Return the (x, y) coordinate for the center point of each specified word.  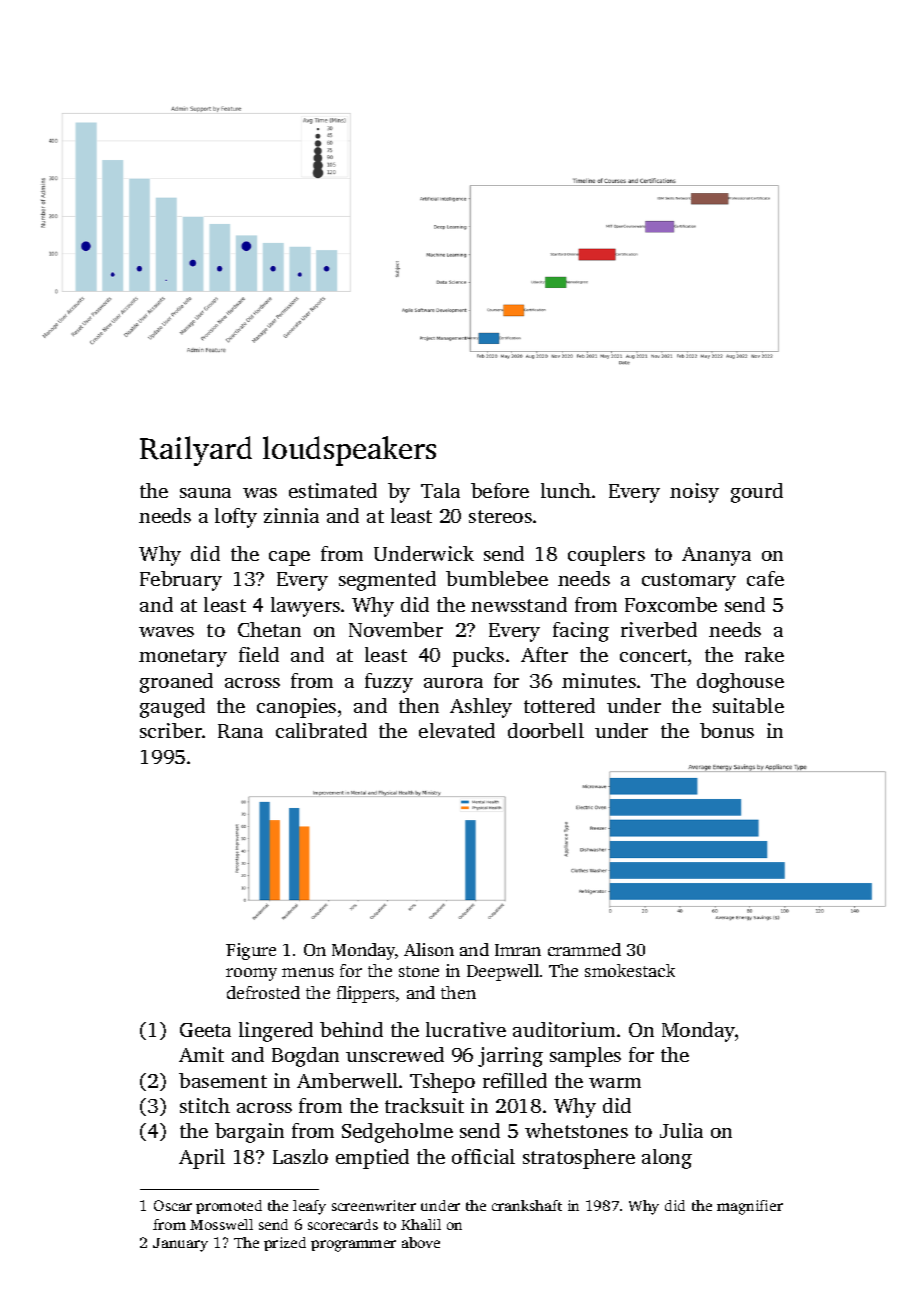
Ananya (716, 556)
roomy (251, 974)
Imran (518, 950)
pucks (478, 657)
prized (285, 1244)
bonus (727, 730)
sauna (205, 493)
